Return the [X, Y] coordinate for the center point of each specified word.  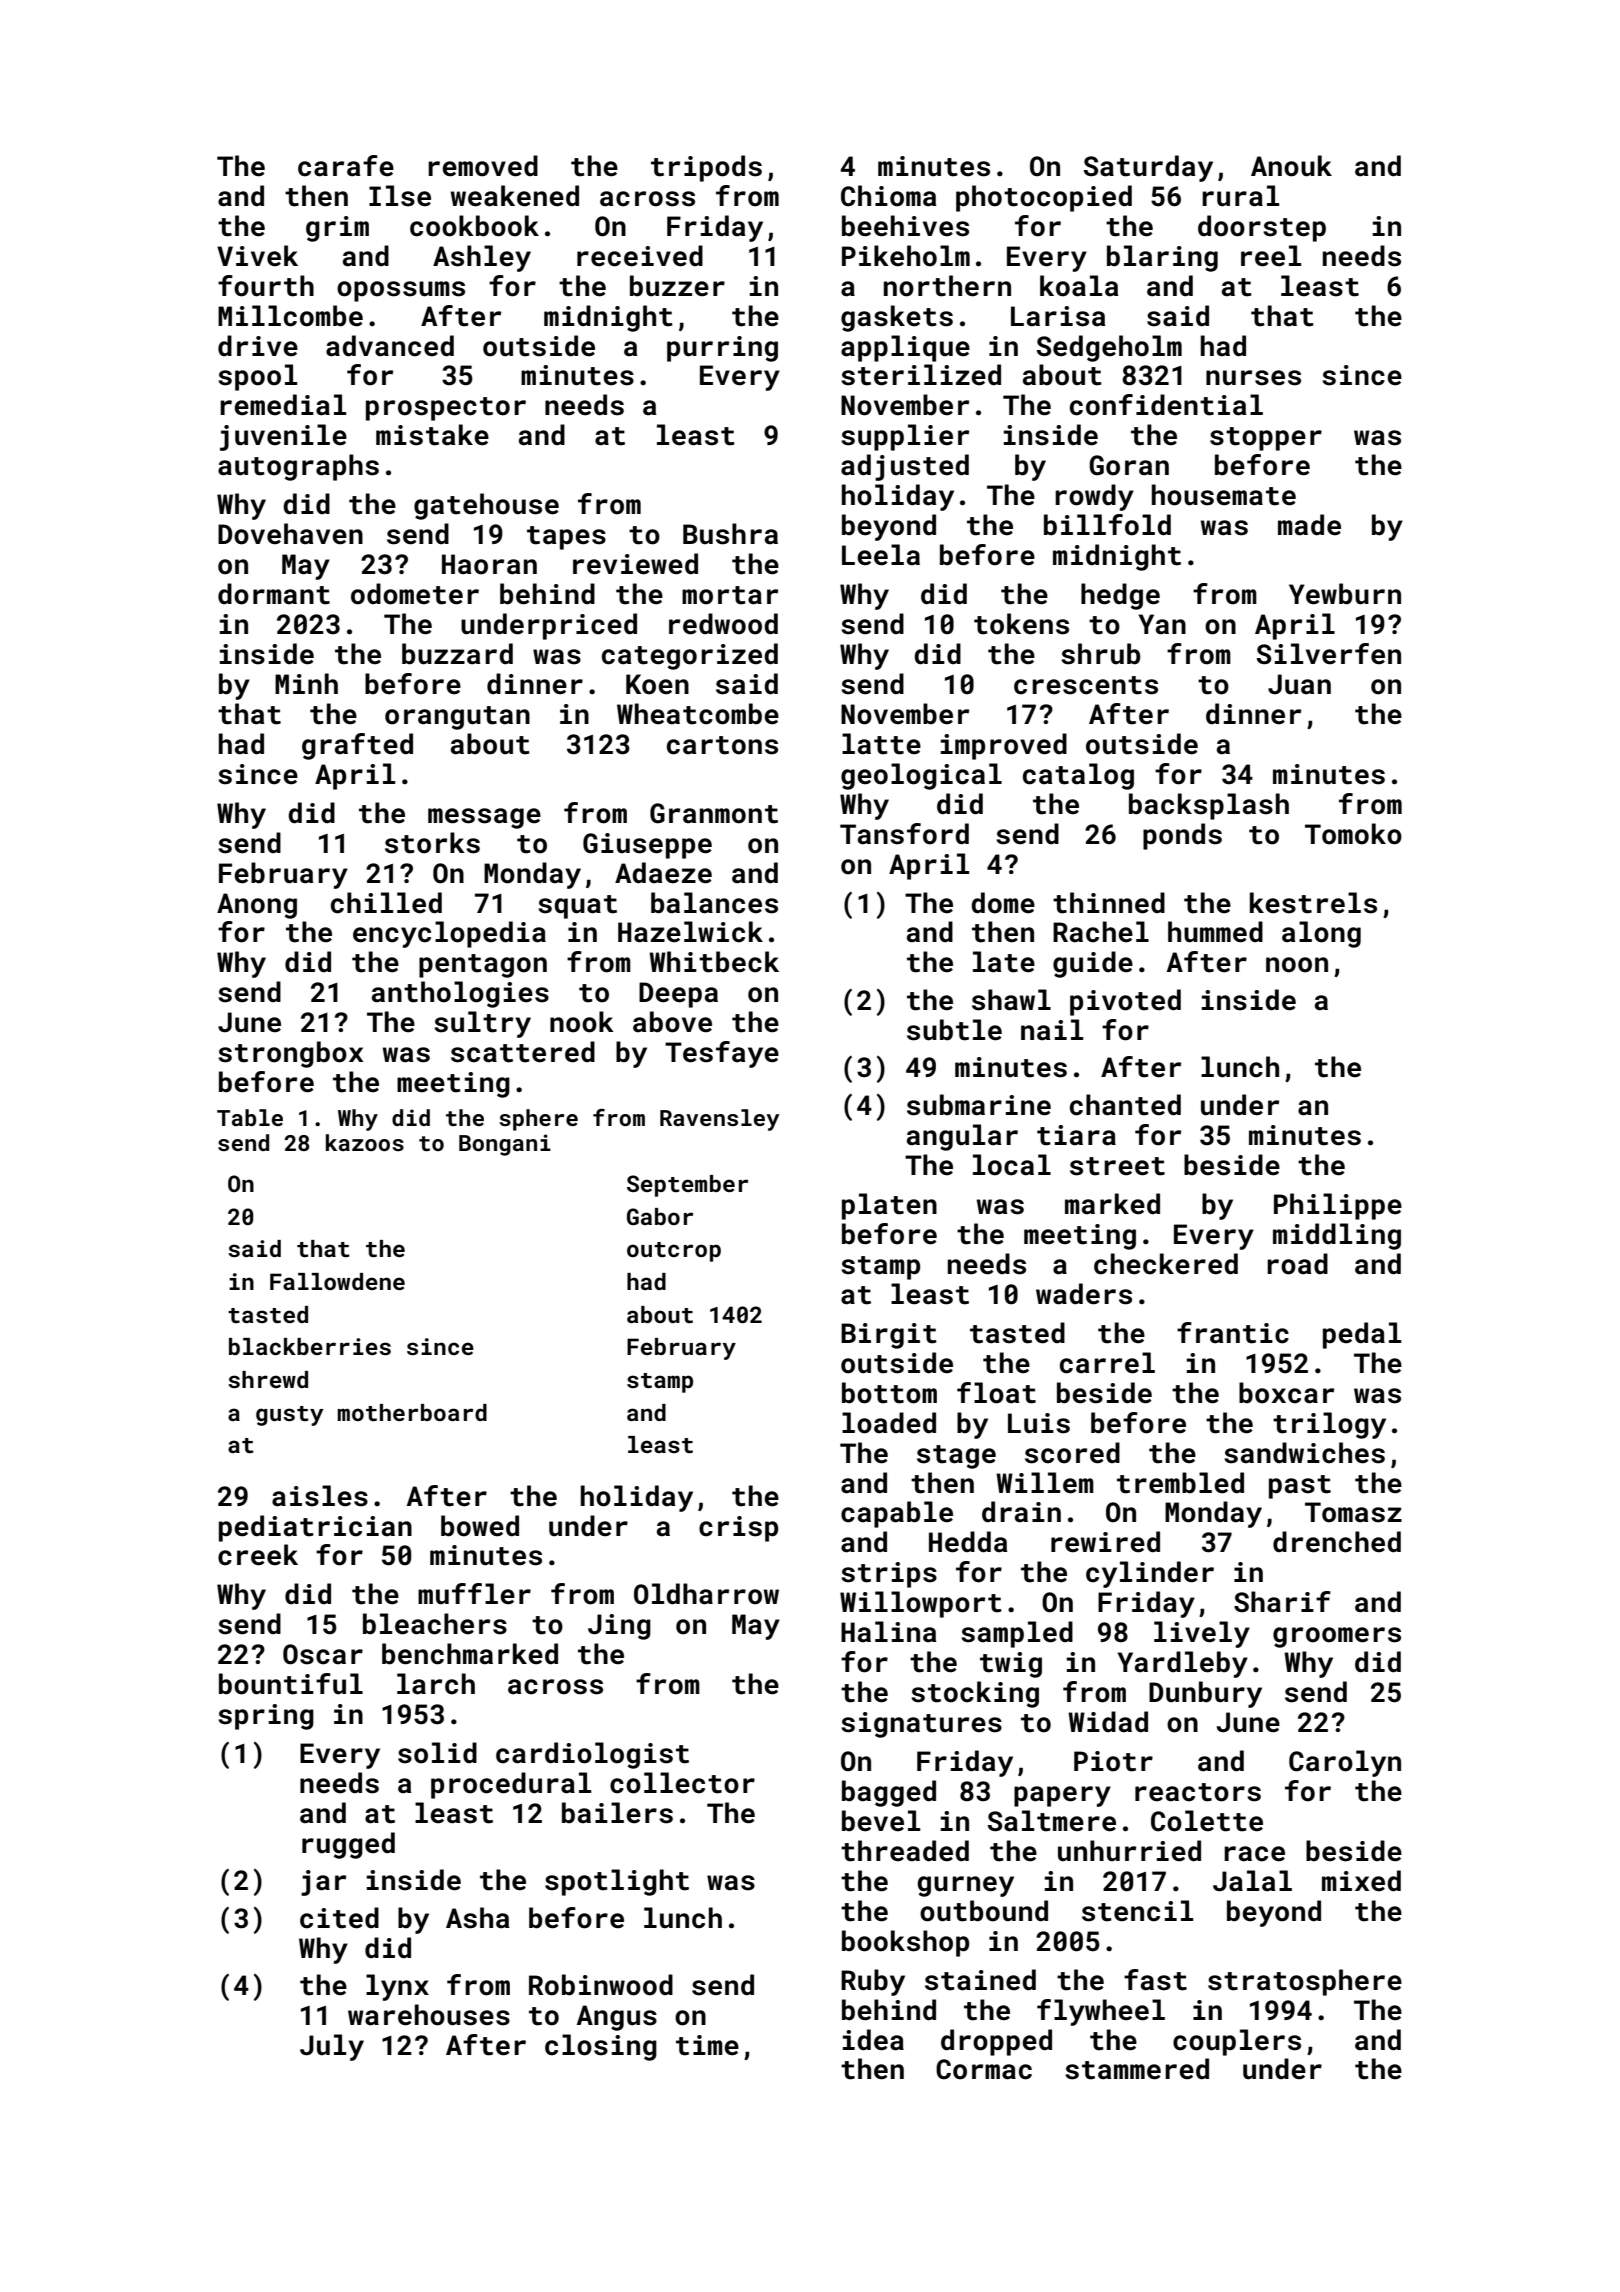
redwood [723, 624]
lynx [397, 1987]
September [687, 1186]
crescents [1086, 685]
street [1117, 1166]
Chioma [889, 196]
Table [250, 1117]
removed [483, 166]
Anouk [1291, 166]
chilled [386, 903]
